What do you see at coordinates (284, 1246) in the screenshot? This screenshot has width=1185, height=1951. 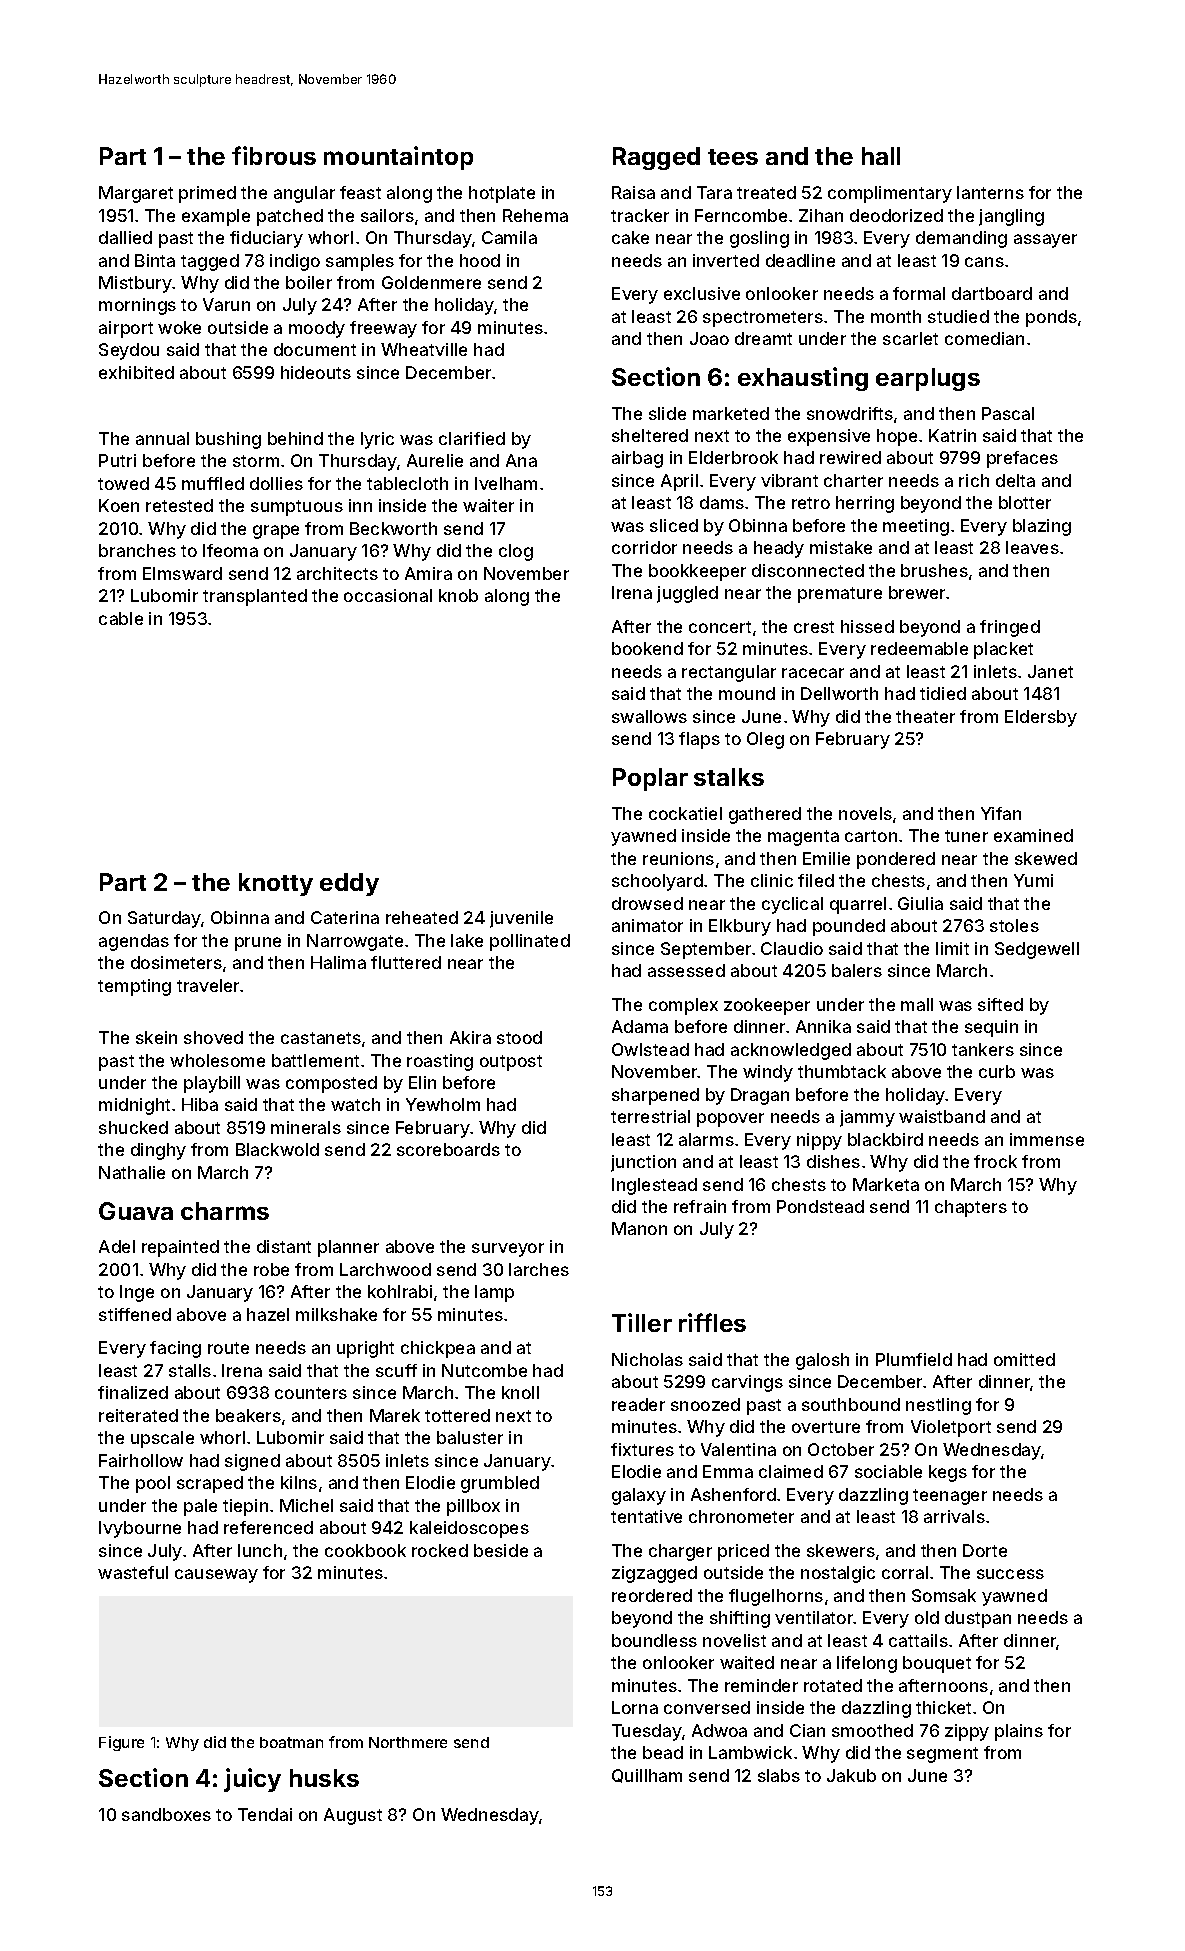 I see `distant` at bounding box center [284, 1246].
